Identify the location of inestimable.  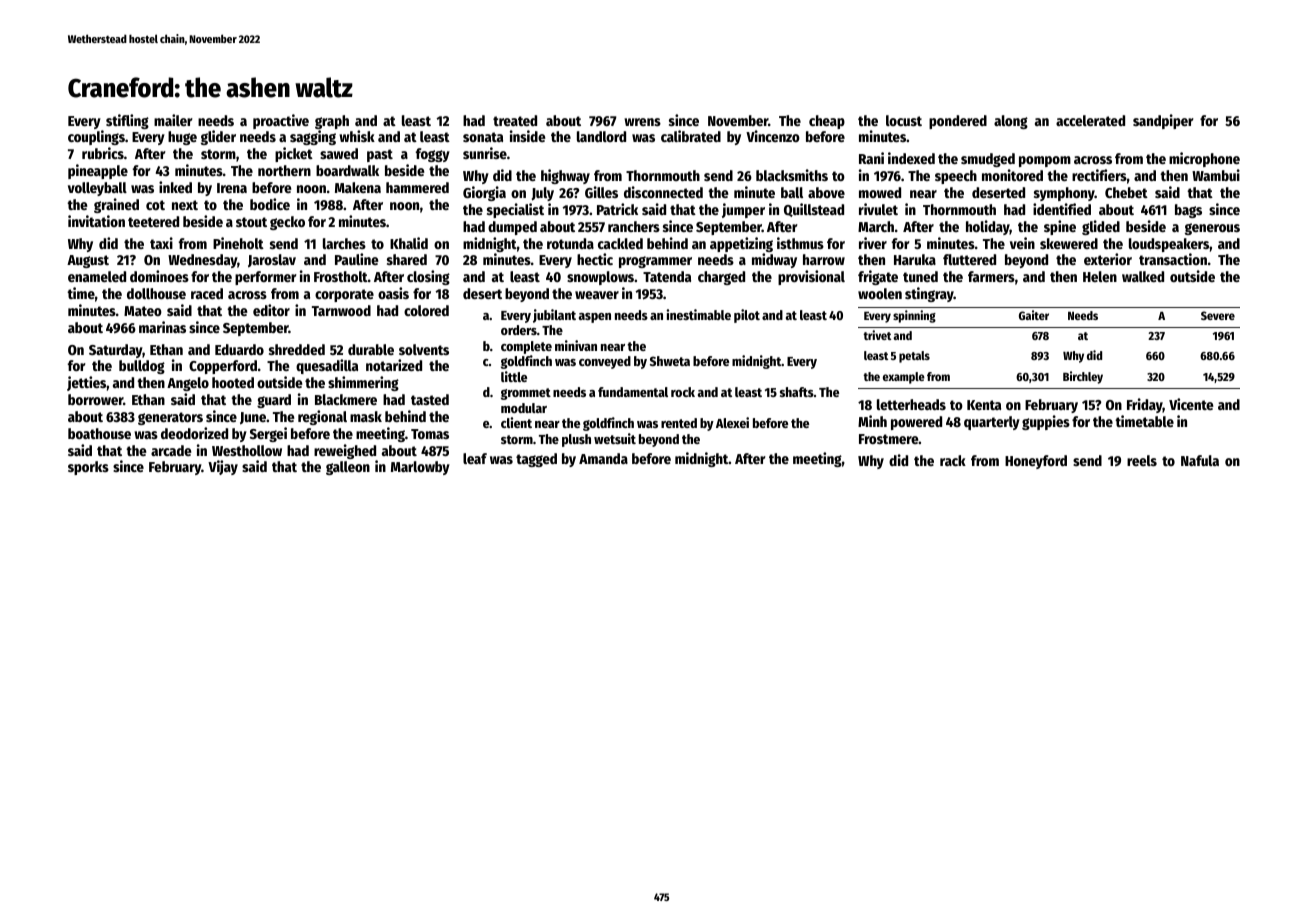
(698, 314).
